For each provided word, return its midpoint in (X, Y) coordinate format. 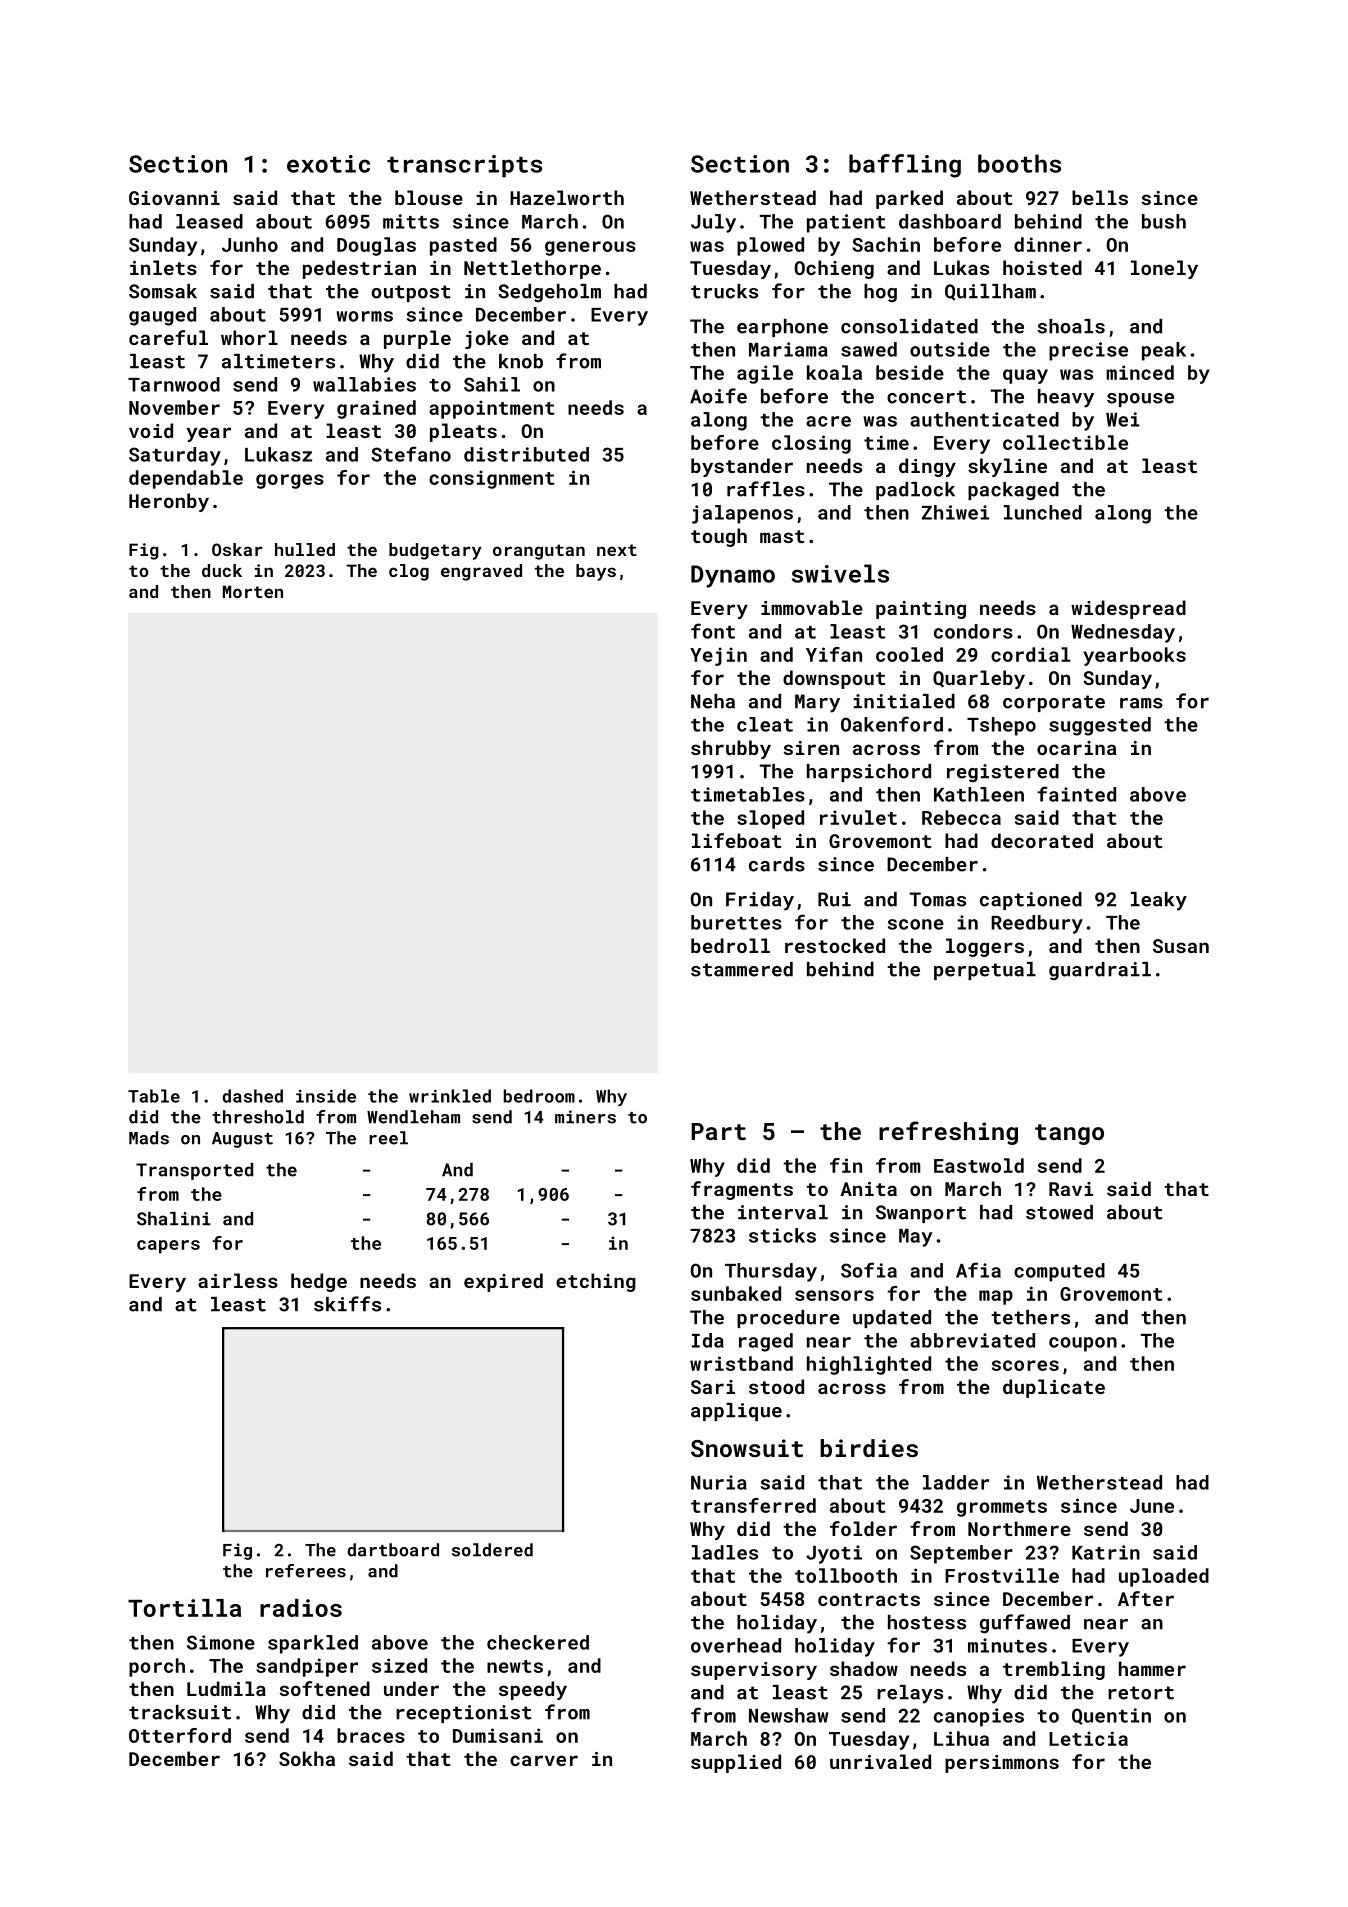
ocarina (1076, 748)
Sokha (307, 1758)
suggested (1100, 726)
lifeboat (736, 840)
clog (409, 572)
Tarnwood (174, 384)
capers (168, 1247)
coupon (1083, 1344)
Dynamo (733, 576)
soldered (492, 1550)
